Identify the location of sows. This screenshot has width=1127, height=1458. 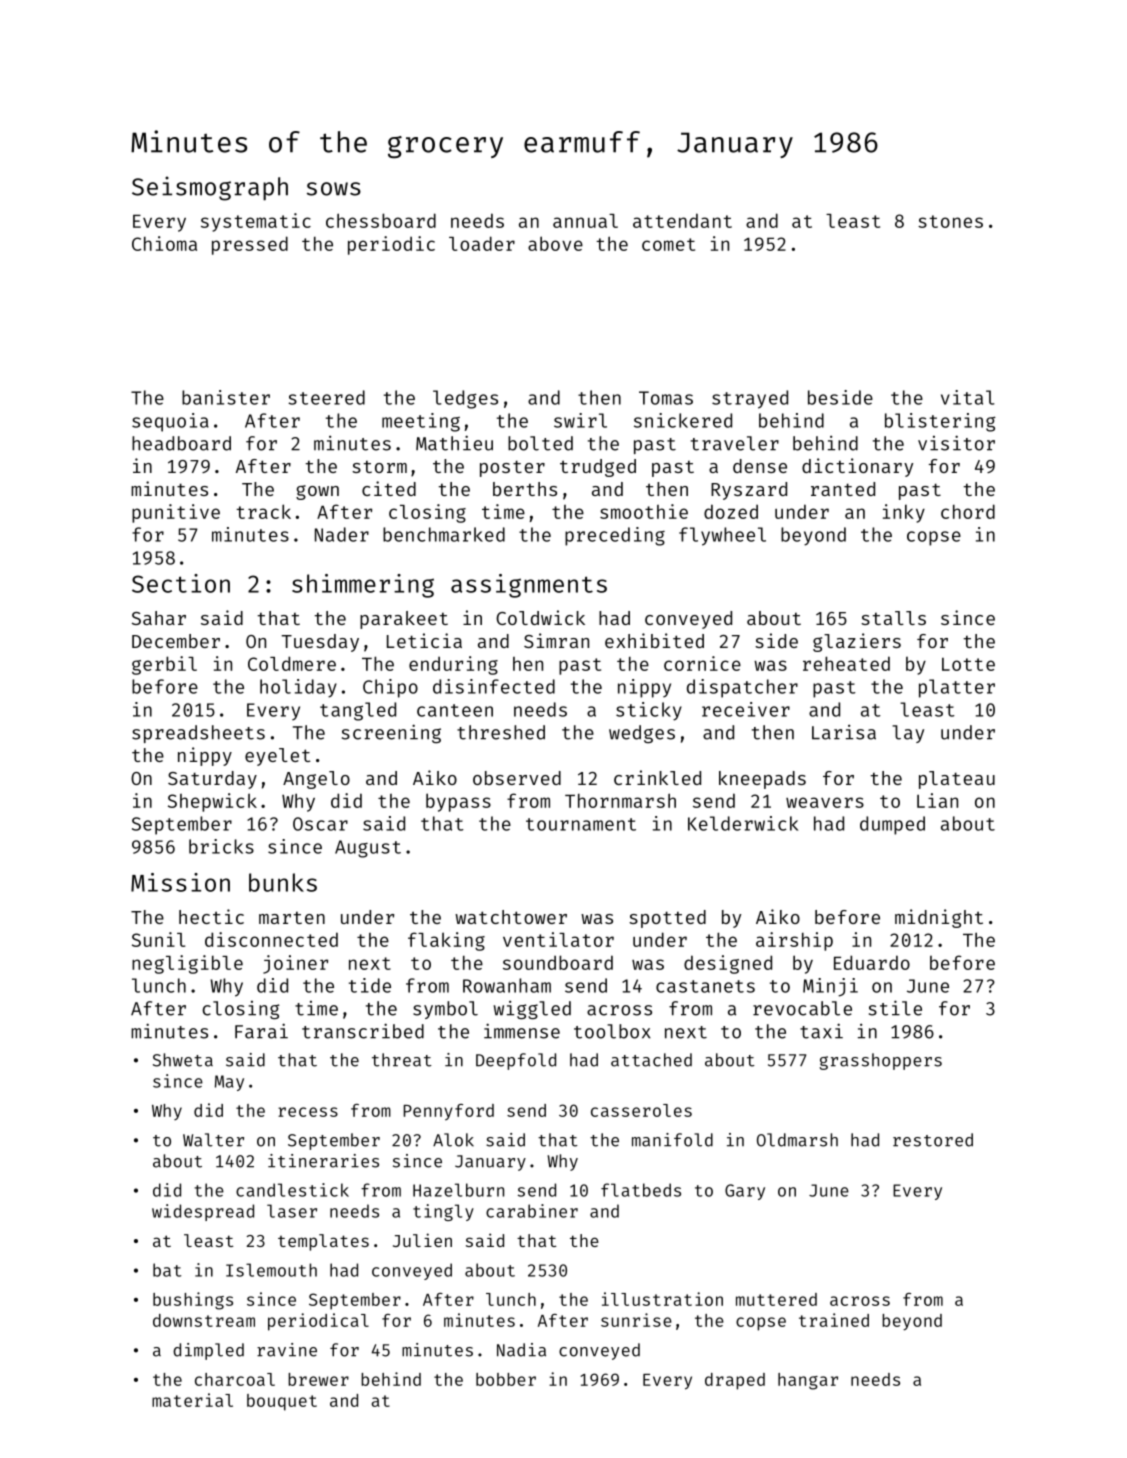
(334, 189).
